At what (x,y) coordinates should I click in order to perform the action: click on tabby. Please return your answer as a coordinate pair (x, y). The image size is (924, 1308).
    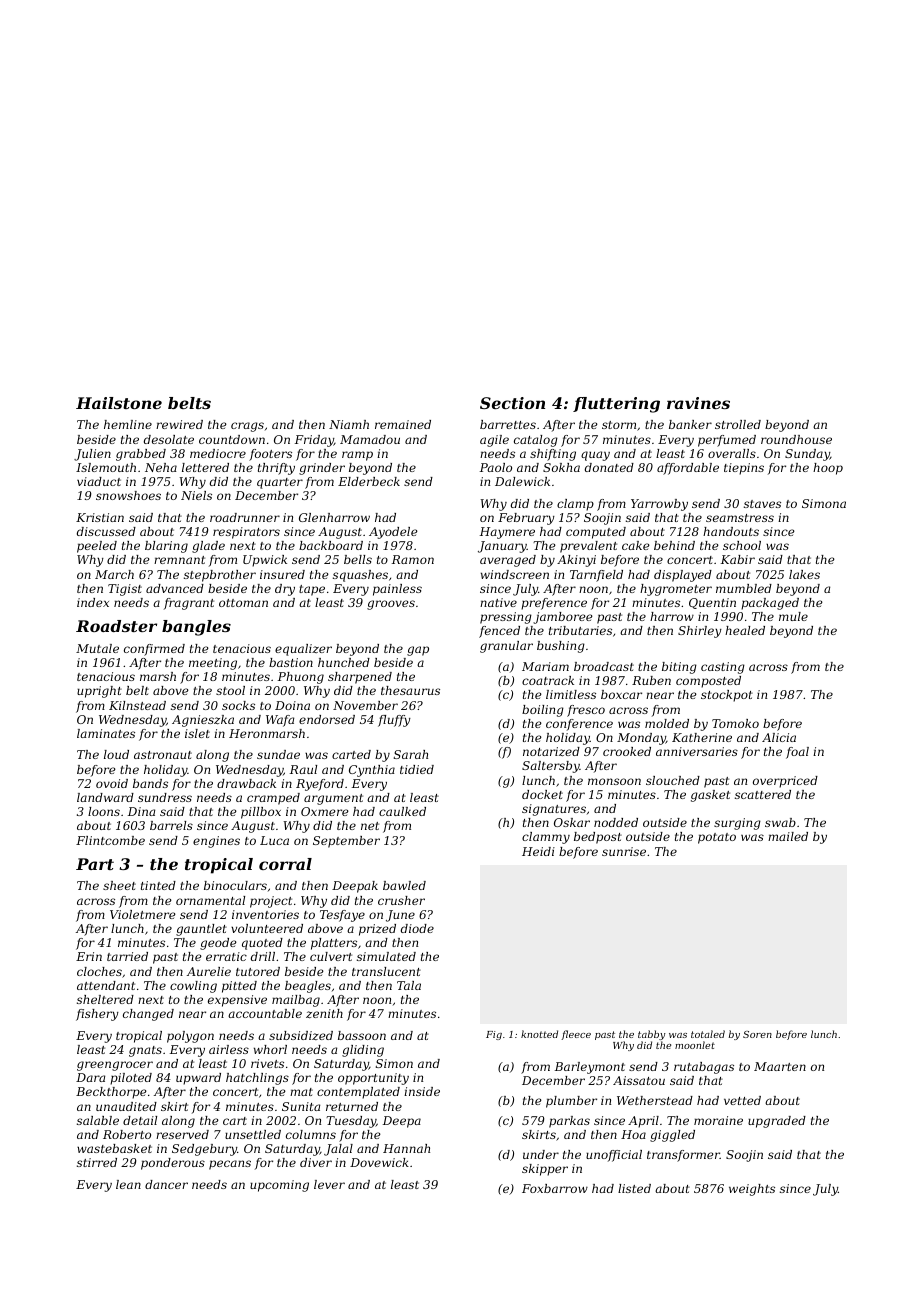
    Looking at the image, I should click on (652, 1035).
